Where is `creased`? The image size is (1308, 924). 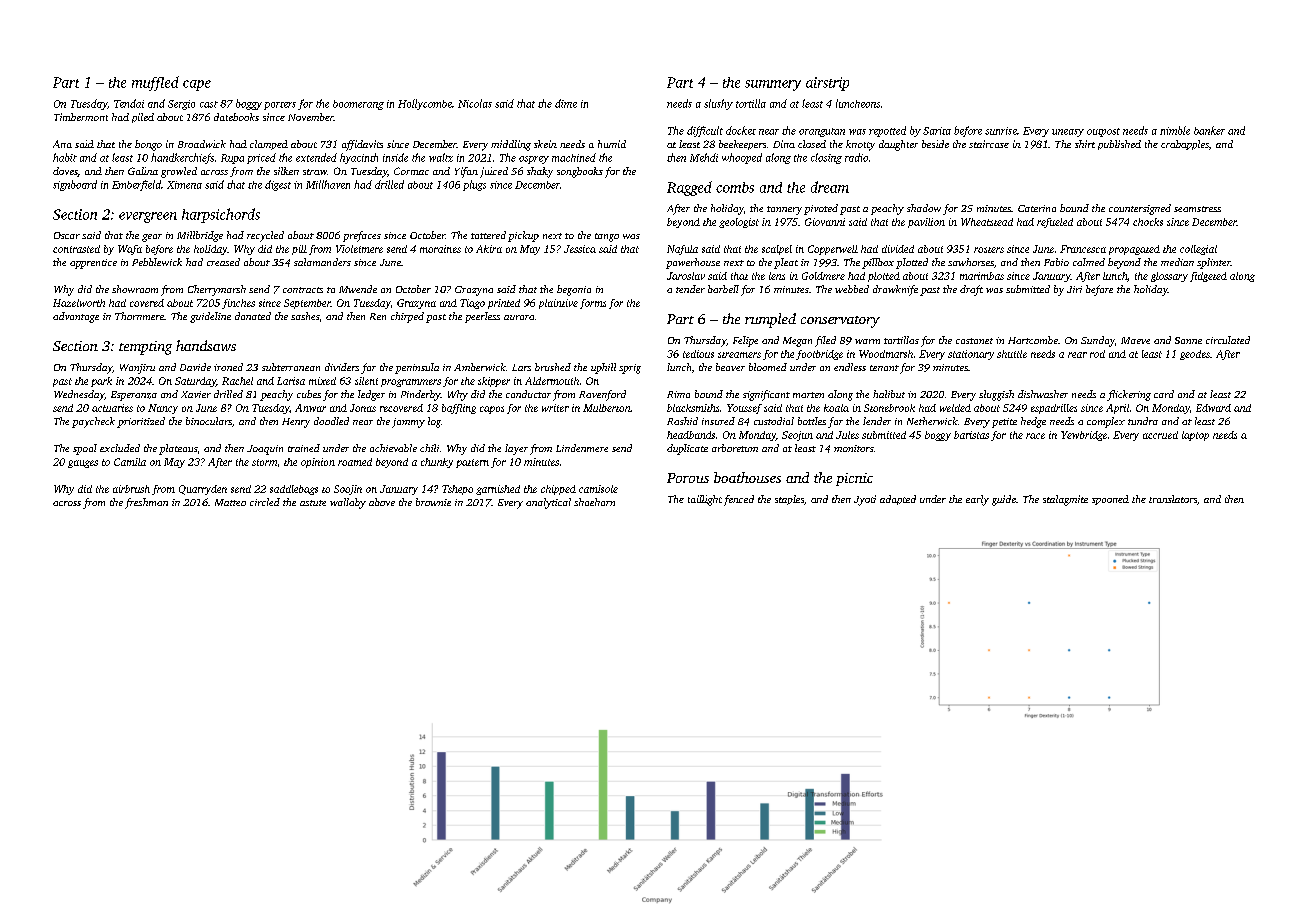
creased is located at coordinates (223, 262).
